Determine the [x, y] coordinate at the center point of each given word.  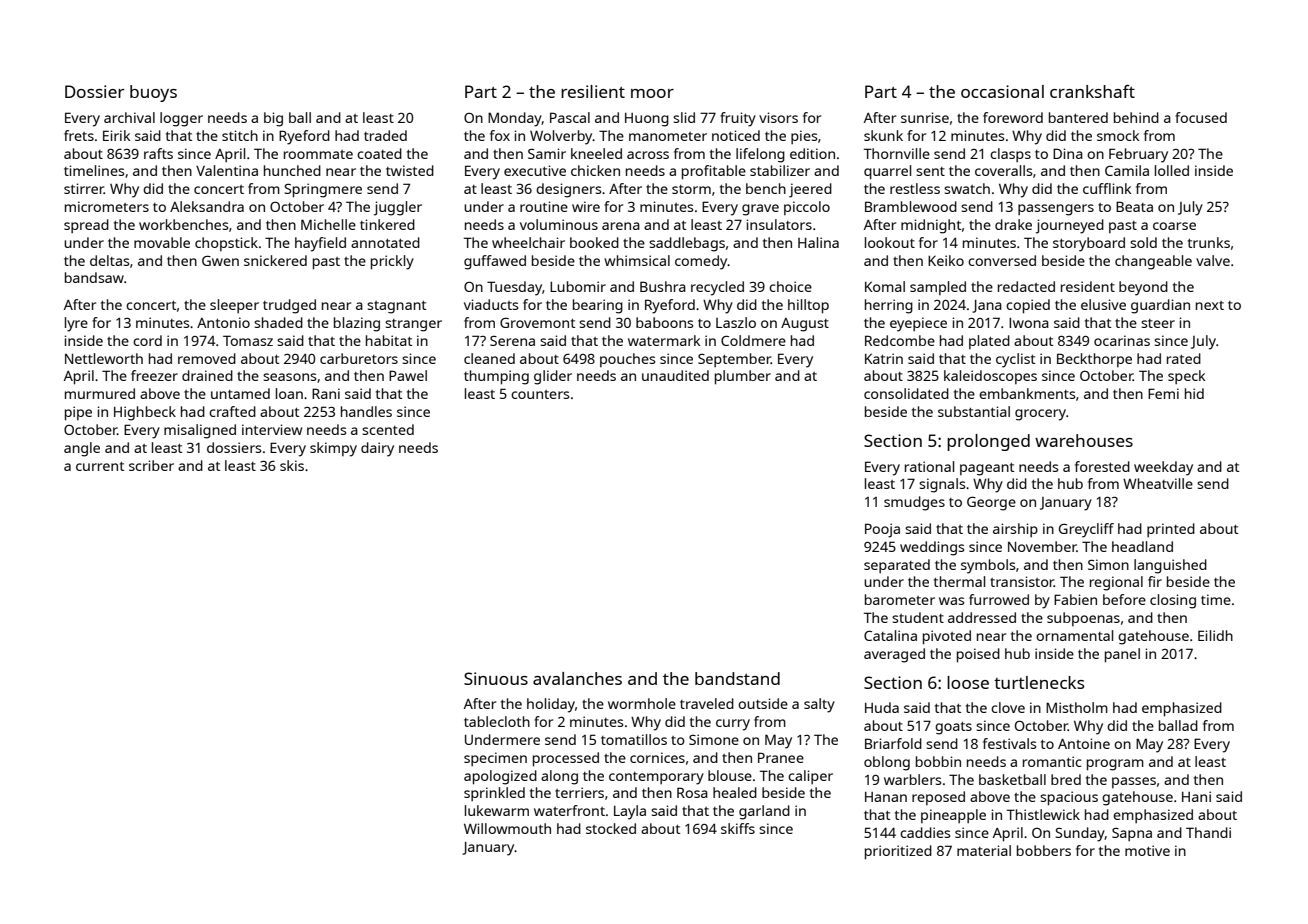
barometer [900, 599]
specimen [495, 759]
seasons [289, 377]
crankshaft [1092, 91]
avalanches [577, 678]
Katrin [884, 358]
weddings [932, 548]
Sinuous [496, 678]
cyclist [1015, 360]
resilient [593, 91]
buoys [153, 93]
